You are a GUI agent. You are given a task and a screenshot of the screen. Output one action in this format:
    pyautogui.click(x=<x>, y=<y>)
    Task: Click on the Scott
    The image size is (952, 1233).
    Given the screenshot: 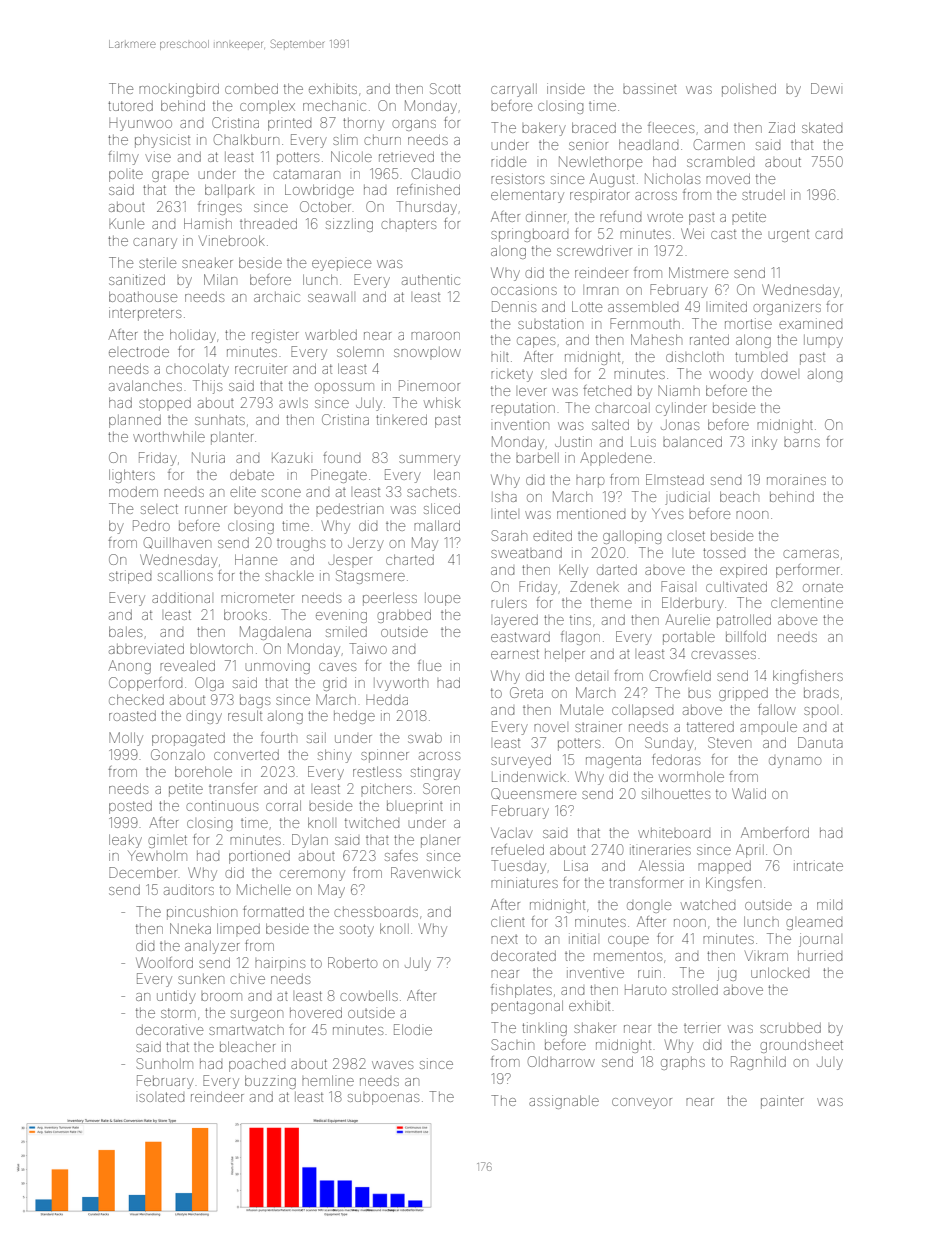 What is the action you would take?
    pyautogui.click(x=445, y=88)
